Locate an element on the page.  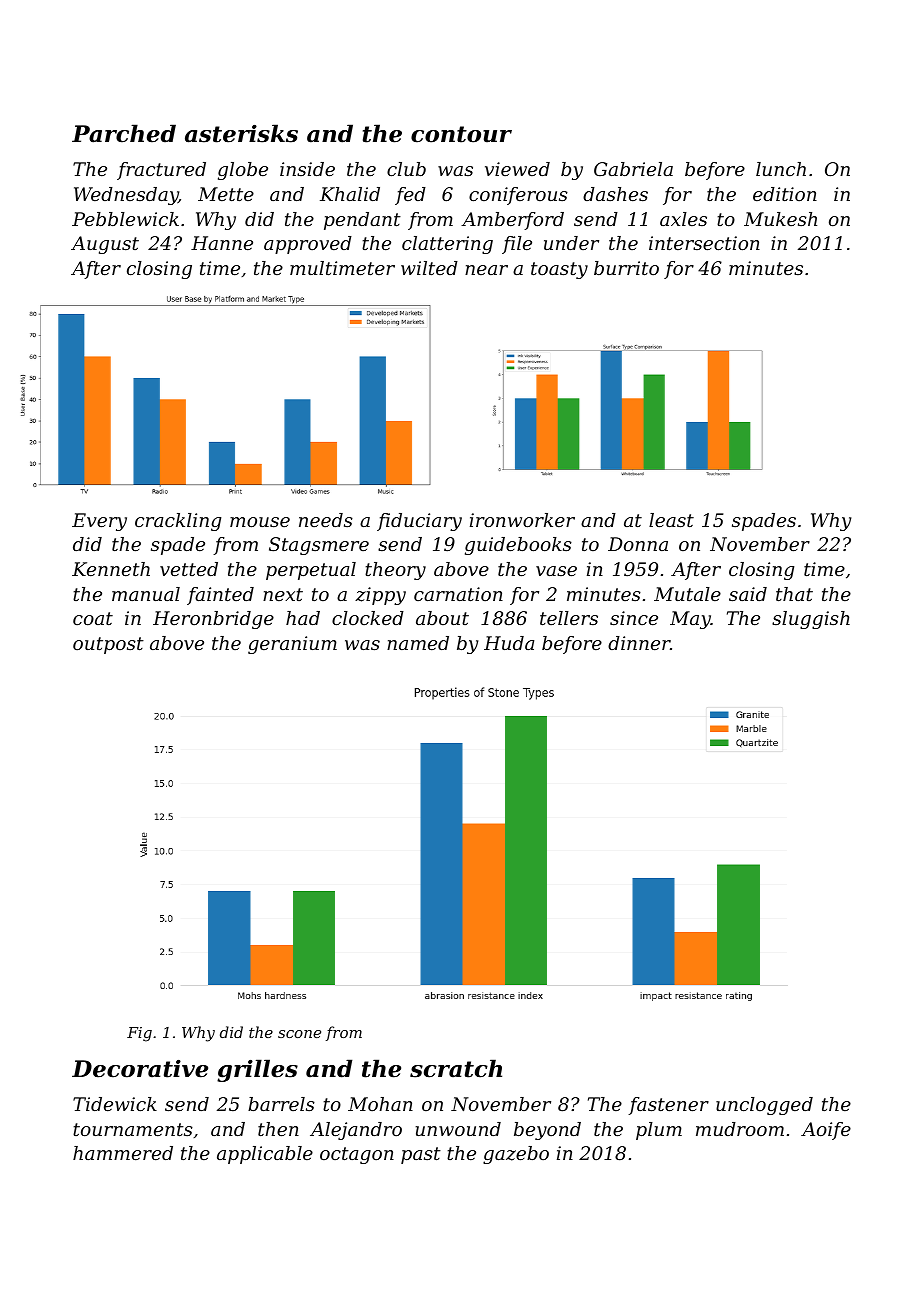
intersection is located at coordinates (704, 243).
